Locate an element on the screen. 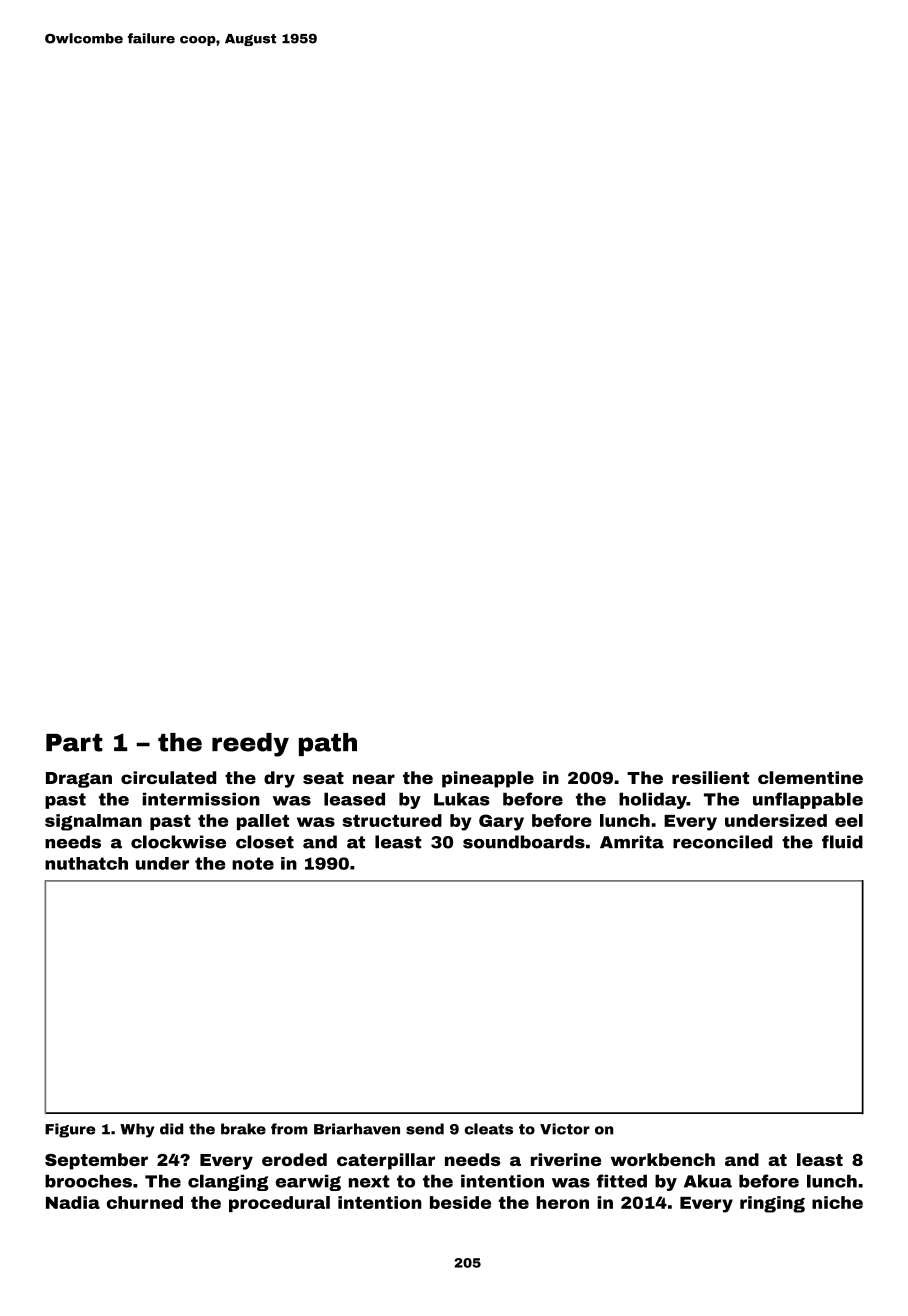 This screenshot has width=908, height=1316. note is located at coordinates (253, 863).
